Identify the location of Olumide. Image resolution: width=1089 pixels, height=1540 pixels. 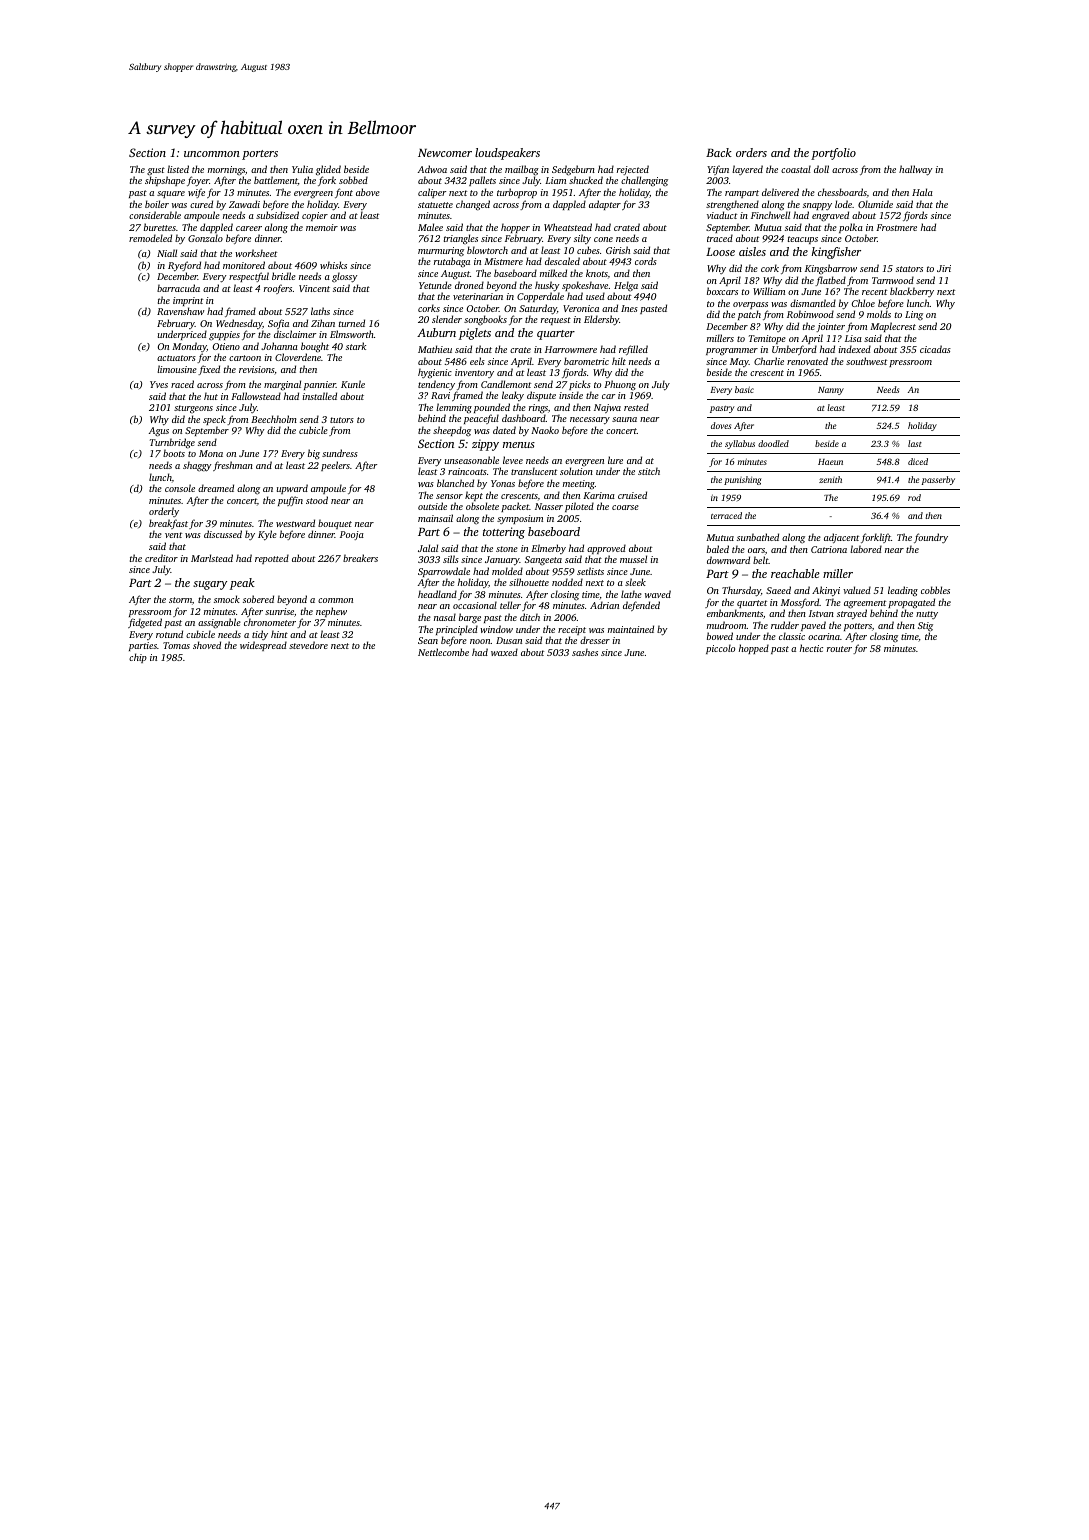
(875, 204).
